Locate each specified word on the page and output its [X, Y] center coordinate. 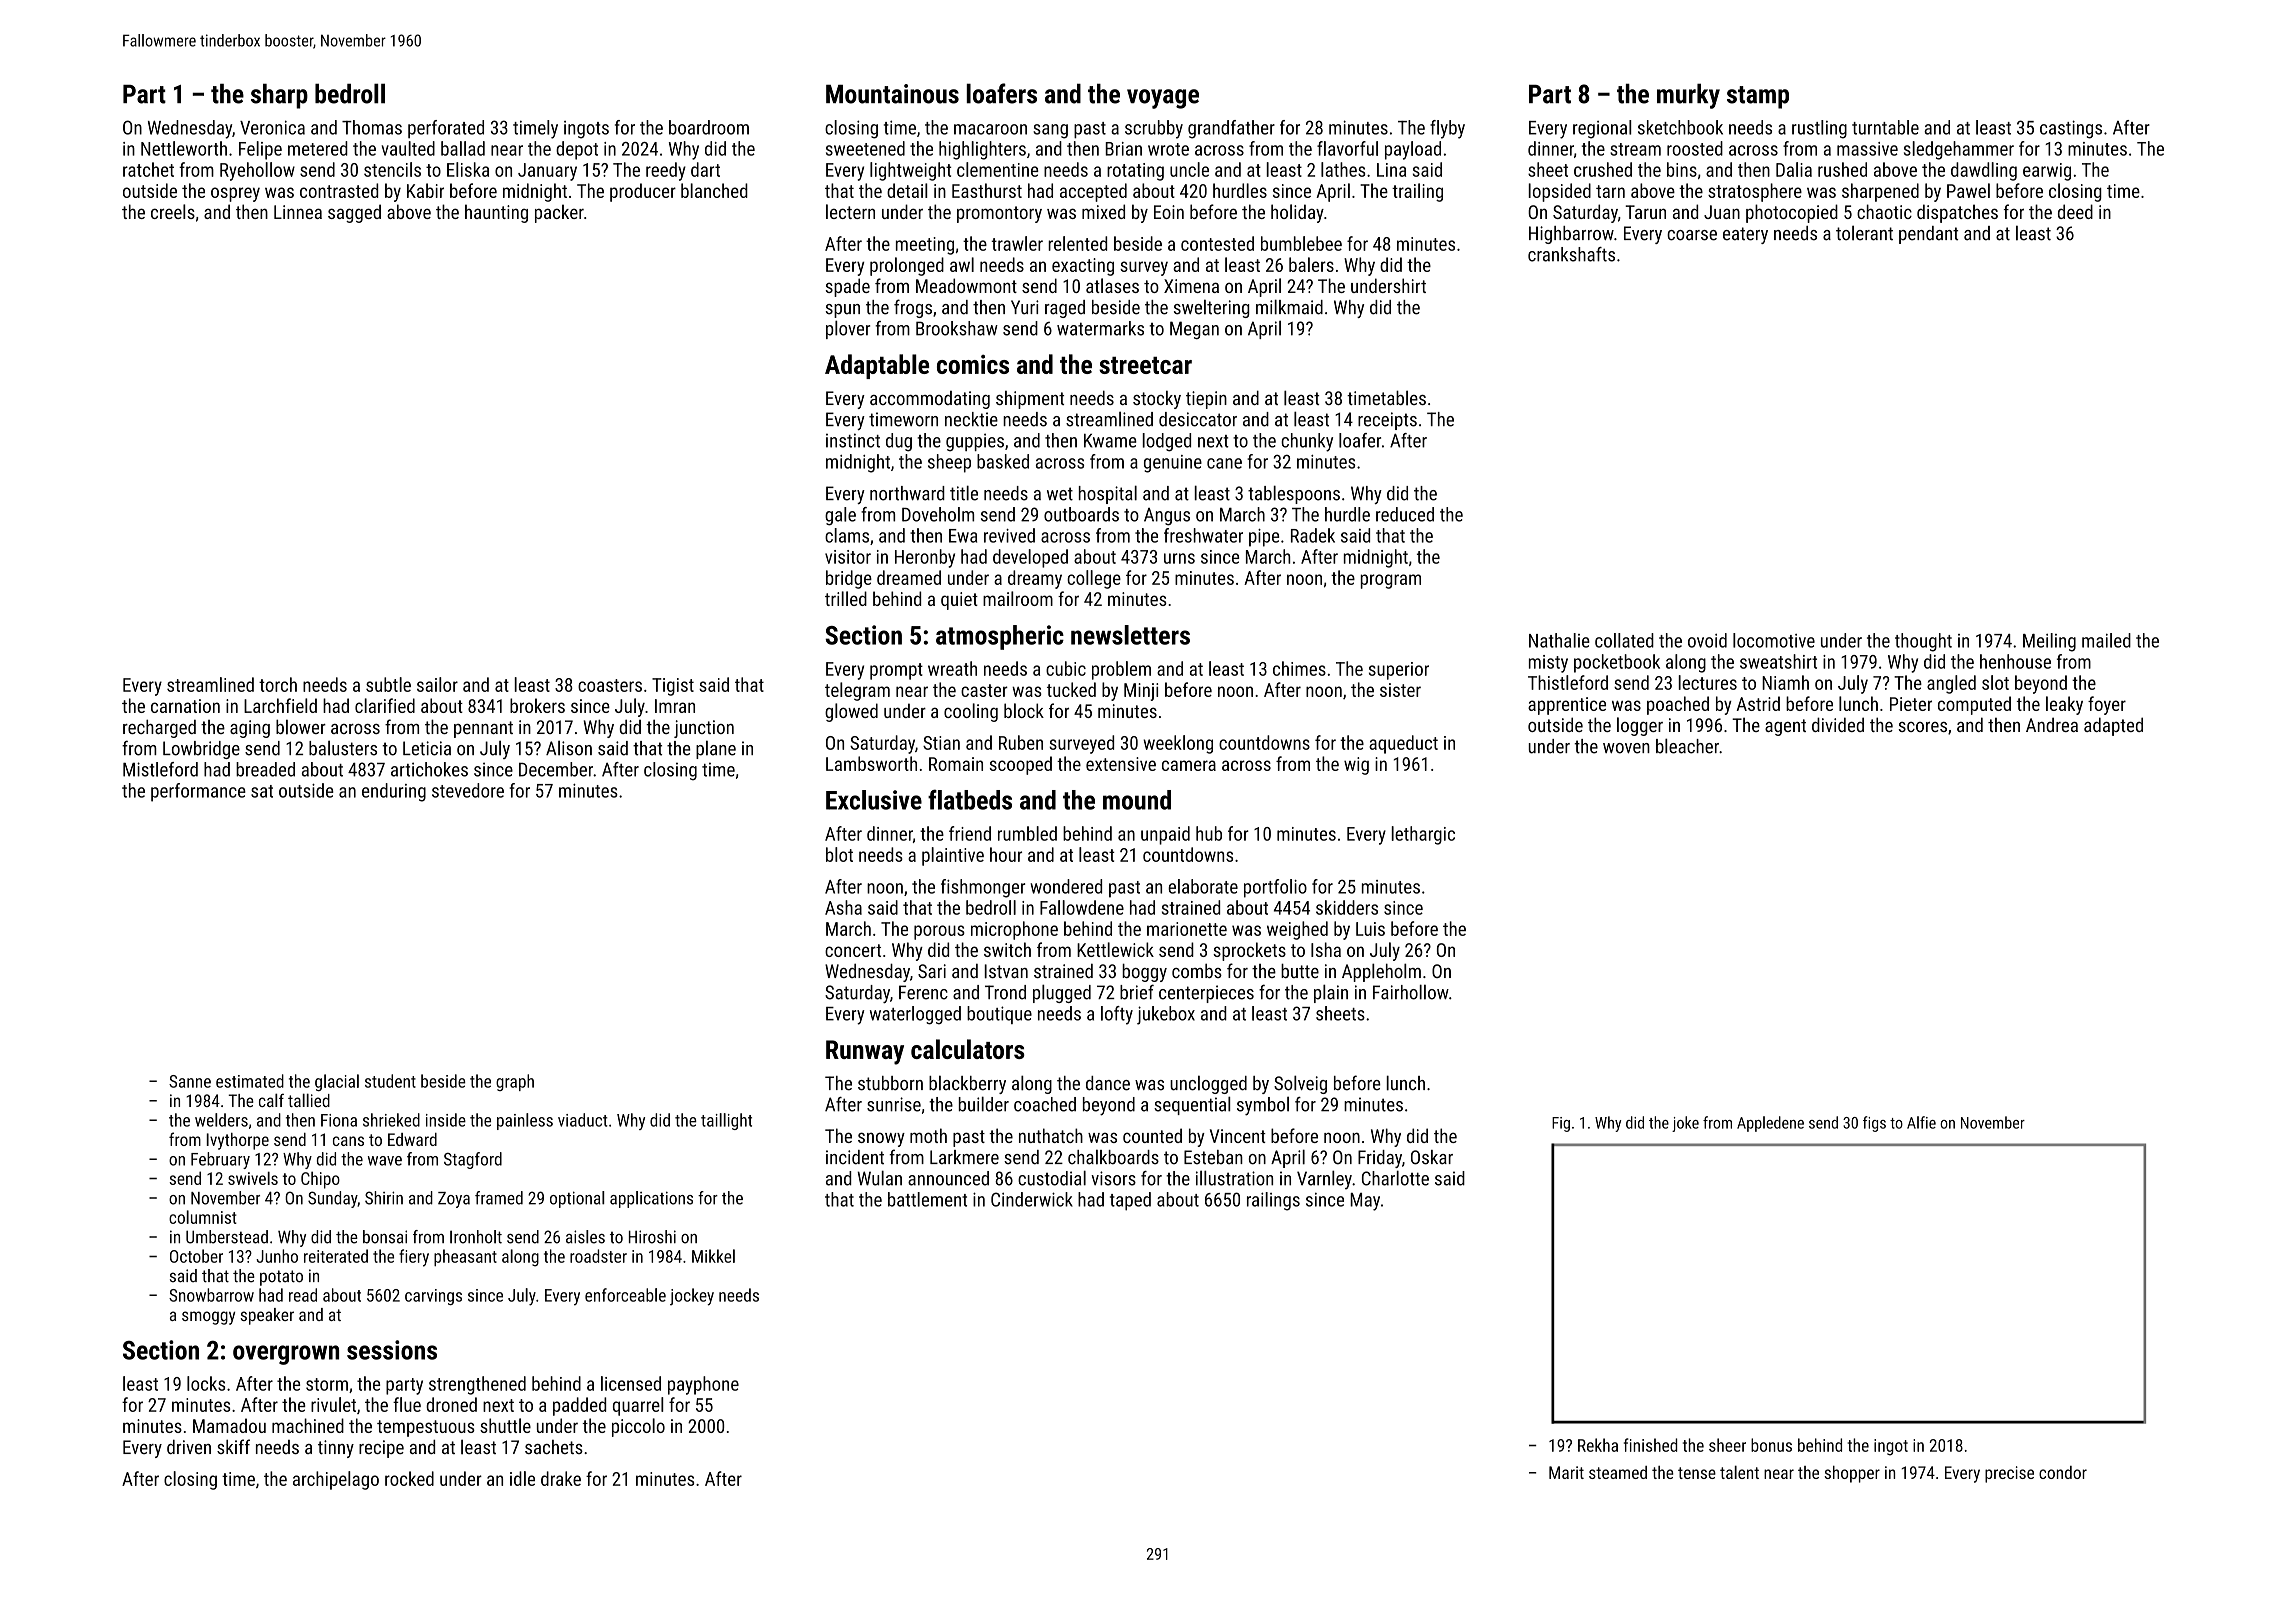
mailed [2106, 640]
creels [173, 211]
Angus [1167, 517]
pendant [1928, 235]
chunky [1307, 442]
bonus [1771, 1445]
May [1365, 1202]
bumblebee [1301, 243]
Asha [843, 907]
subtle [388, 684]
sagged [354, 213]
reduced [1405, 514]
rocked [409, 1478]
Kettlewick [1115, 949]
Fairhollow [1411, 992]
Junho [277, 1256]
